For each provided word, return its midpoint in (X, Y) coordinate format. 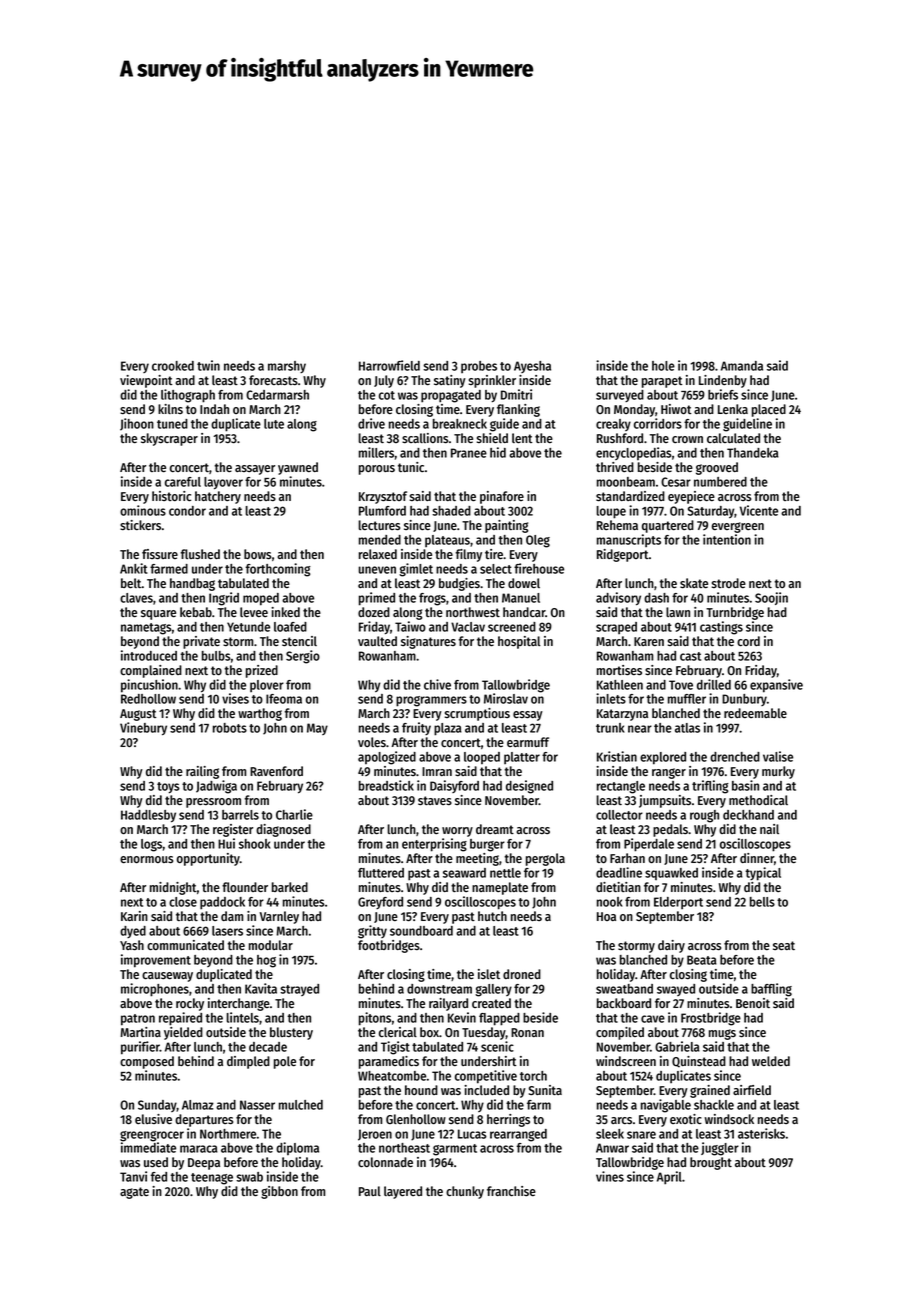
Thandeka (753, 453)
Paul (370, 1191)
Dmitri (516, 394)
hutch (492, 916)
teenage (212, 1179)
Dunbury (744, 700)
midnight (173, 888)
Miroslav (506, 698)
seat (784, 946)
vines (610, 1176)
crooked (173, 366)
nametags (146, 629)
